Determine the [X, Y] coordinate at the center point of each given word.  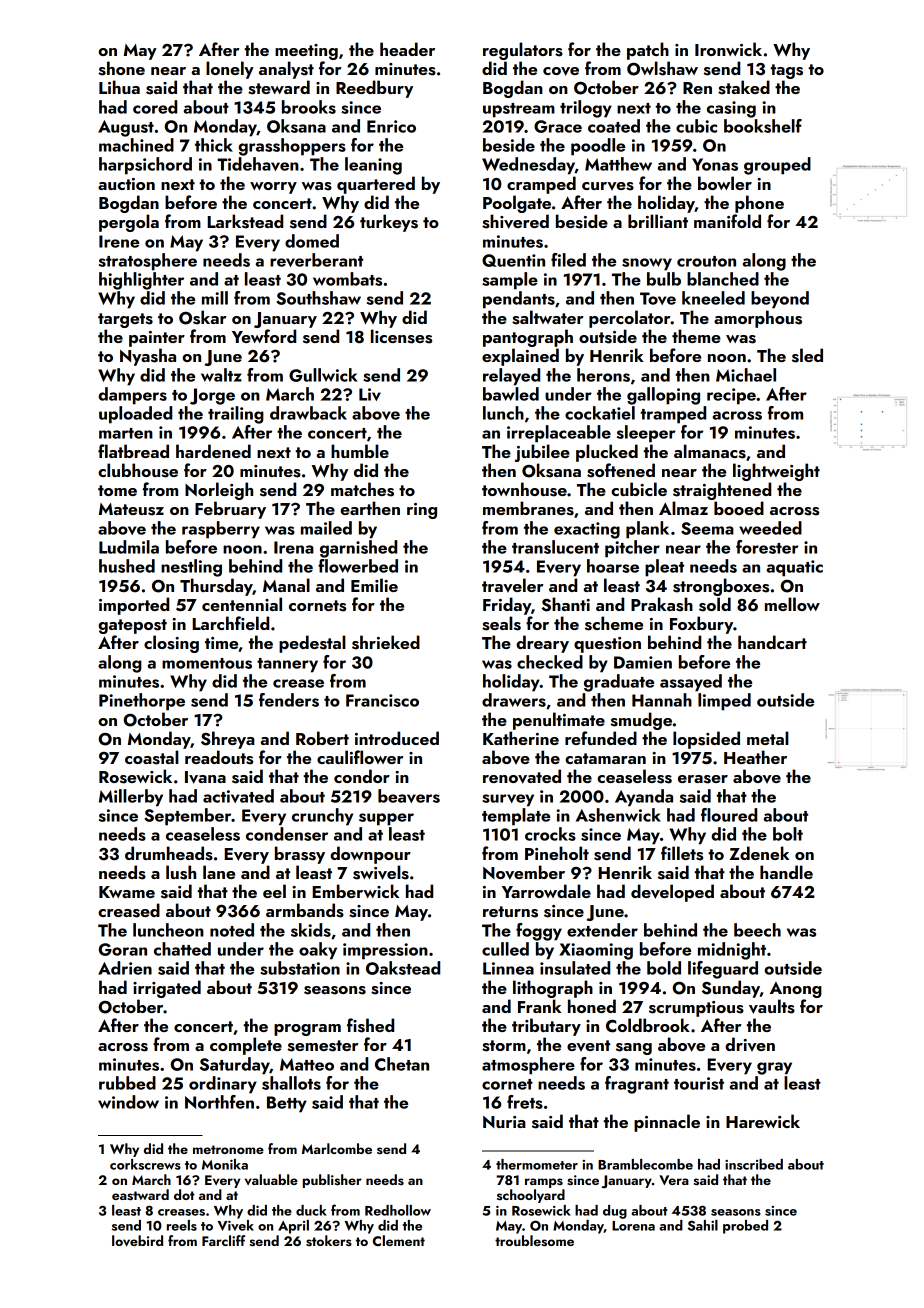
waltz [221, 375]
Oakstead [403, 968]
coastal [152, 757]
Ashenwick [618, 815]
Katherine [521, 738]
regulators [523, 51]
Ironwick [728, 49]
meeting [306, 52]
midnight [732, 951]
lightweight [776, 472]
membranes [528, 508]
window [128, 1102]
